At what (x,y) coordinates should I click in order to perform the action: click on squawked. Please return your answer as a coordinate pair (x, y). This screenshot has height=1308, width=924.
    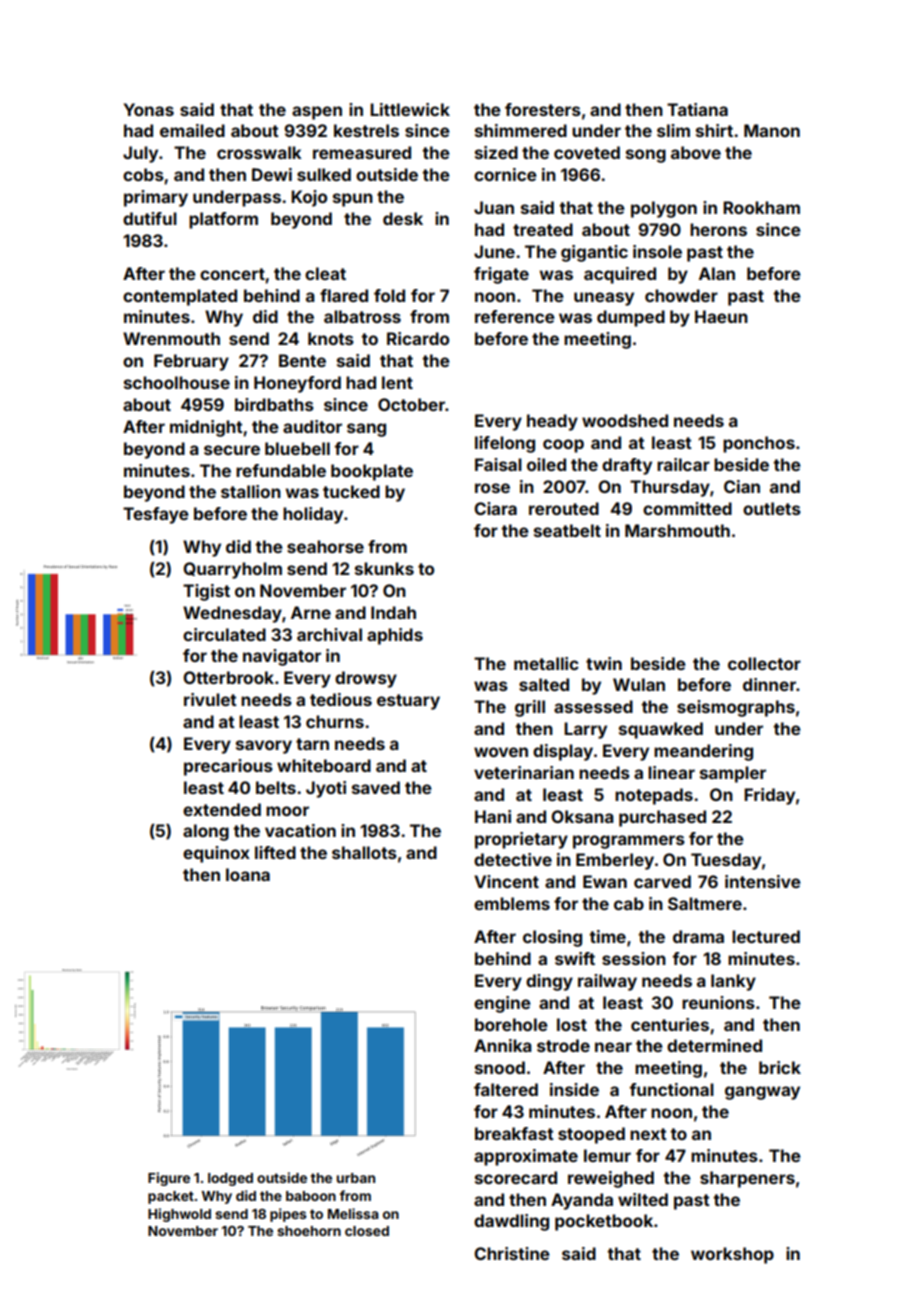
    Looking at the image, I should click on (661, 730).
